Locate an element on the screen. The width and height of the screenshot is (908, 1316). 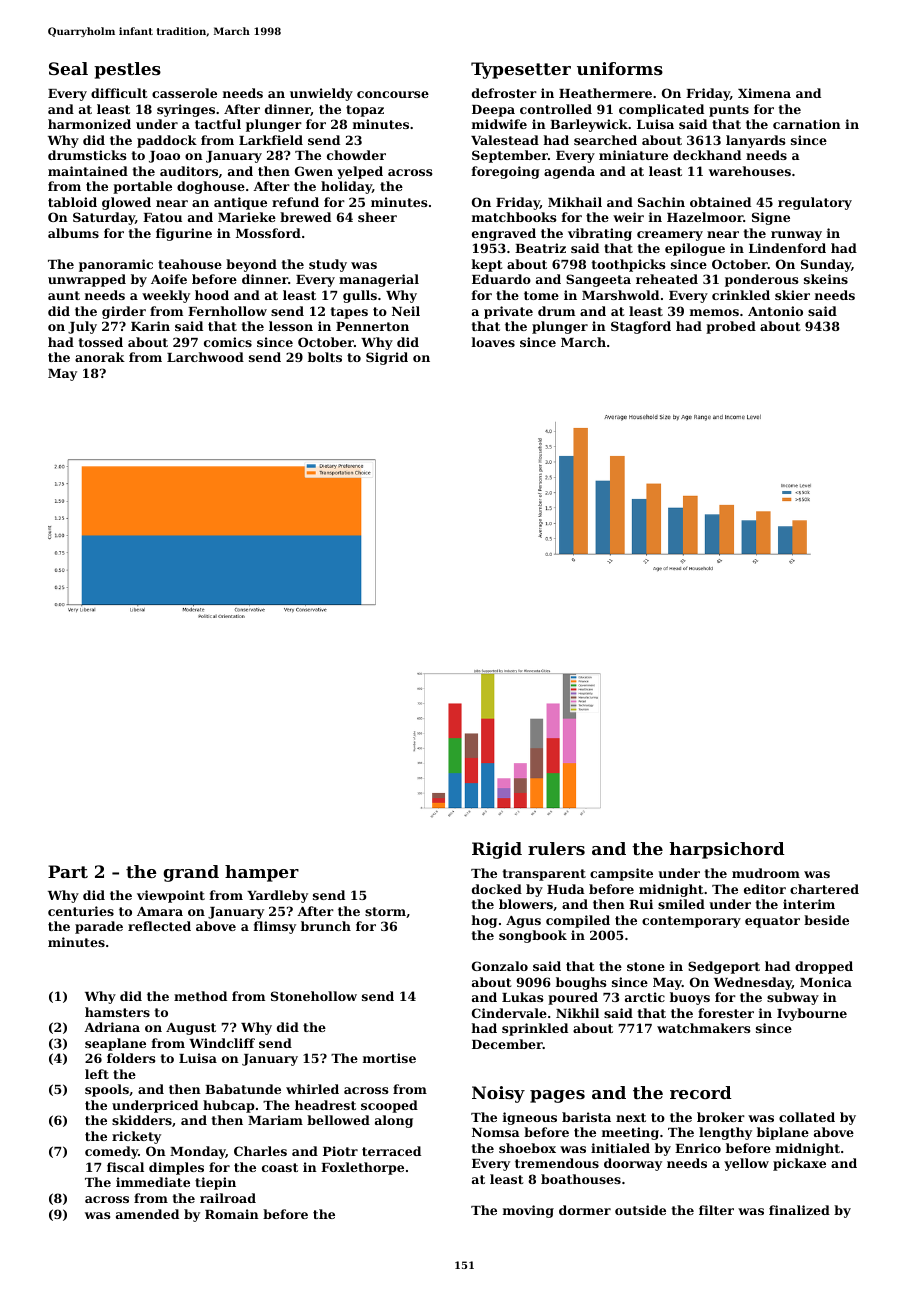
Larchwood is located at coordinates (205, 357).
